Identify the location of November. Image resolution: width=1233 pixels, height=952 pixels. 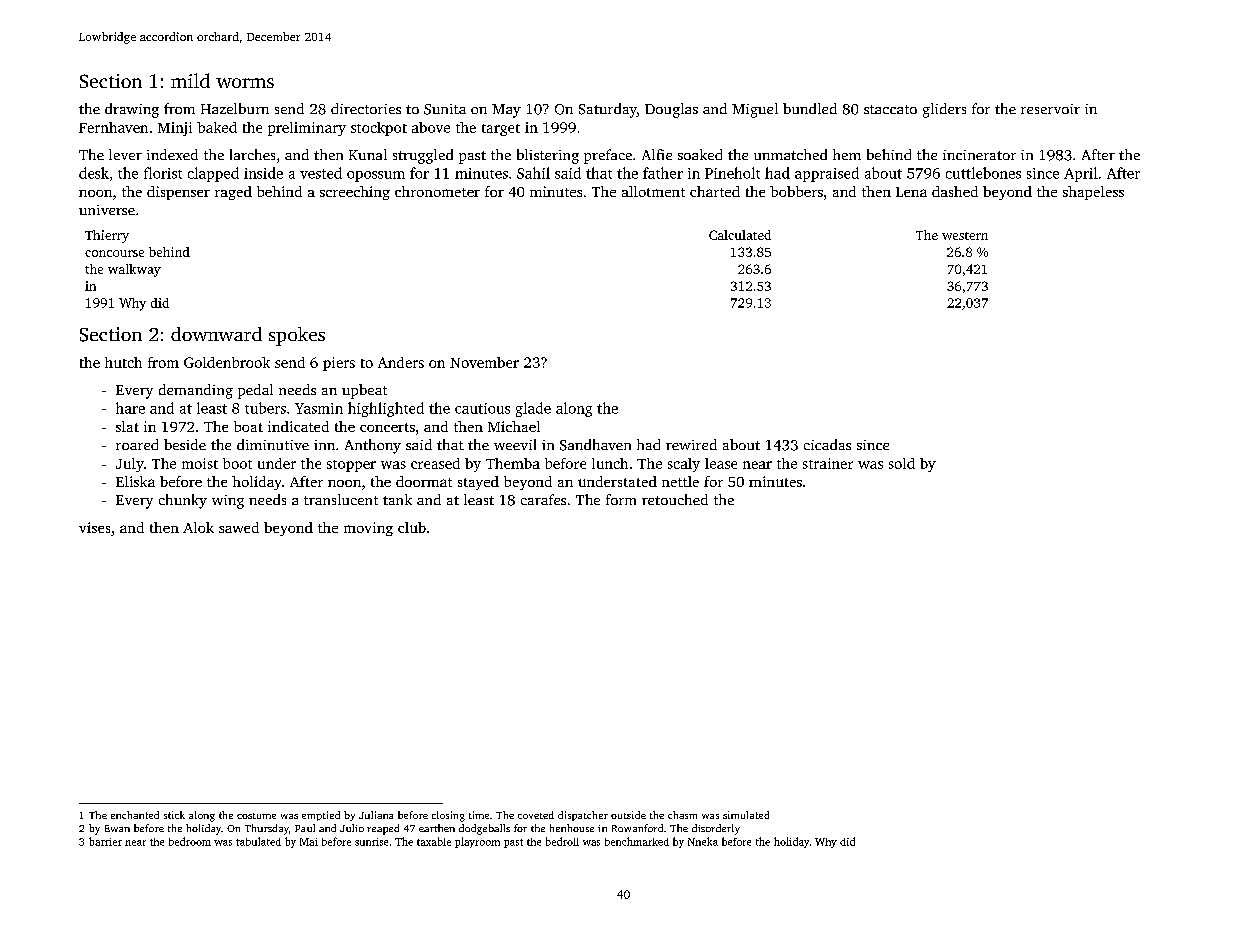
(484, 362).
